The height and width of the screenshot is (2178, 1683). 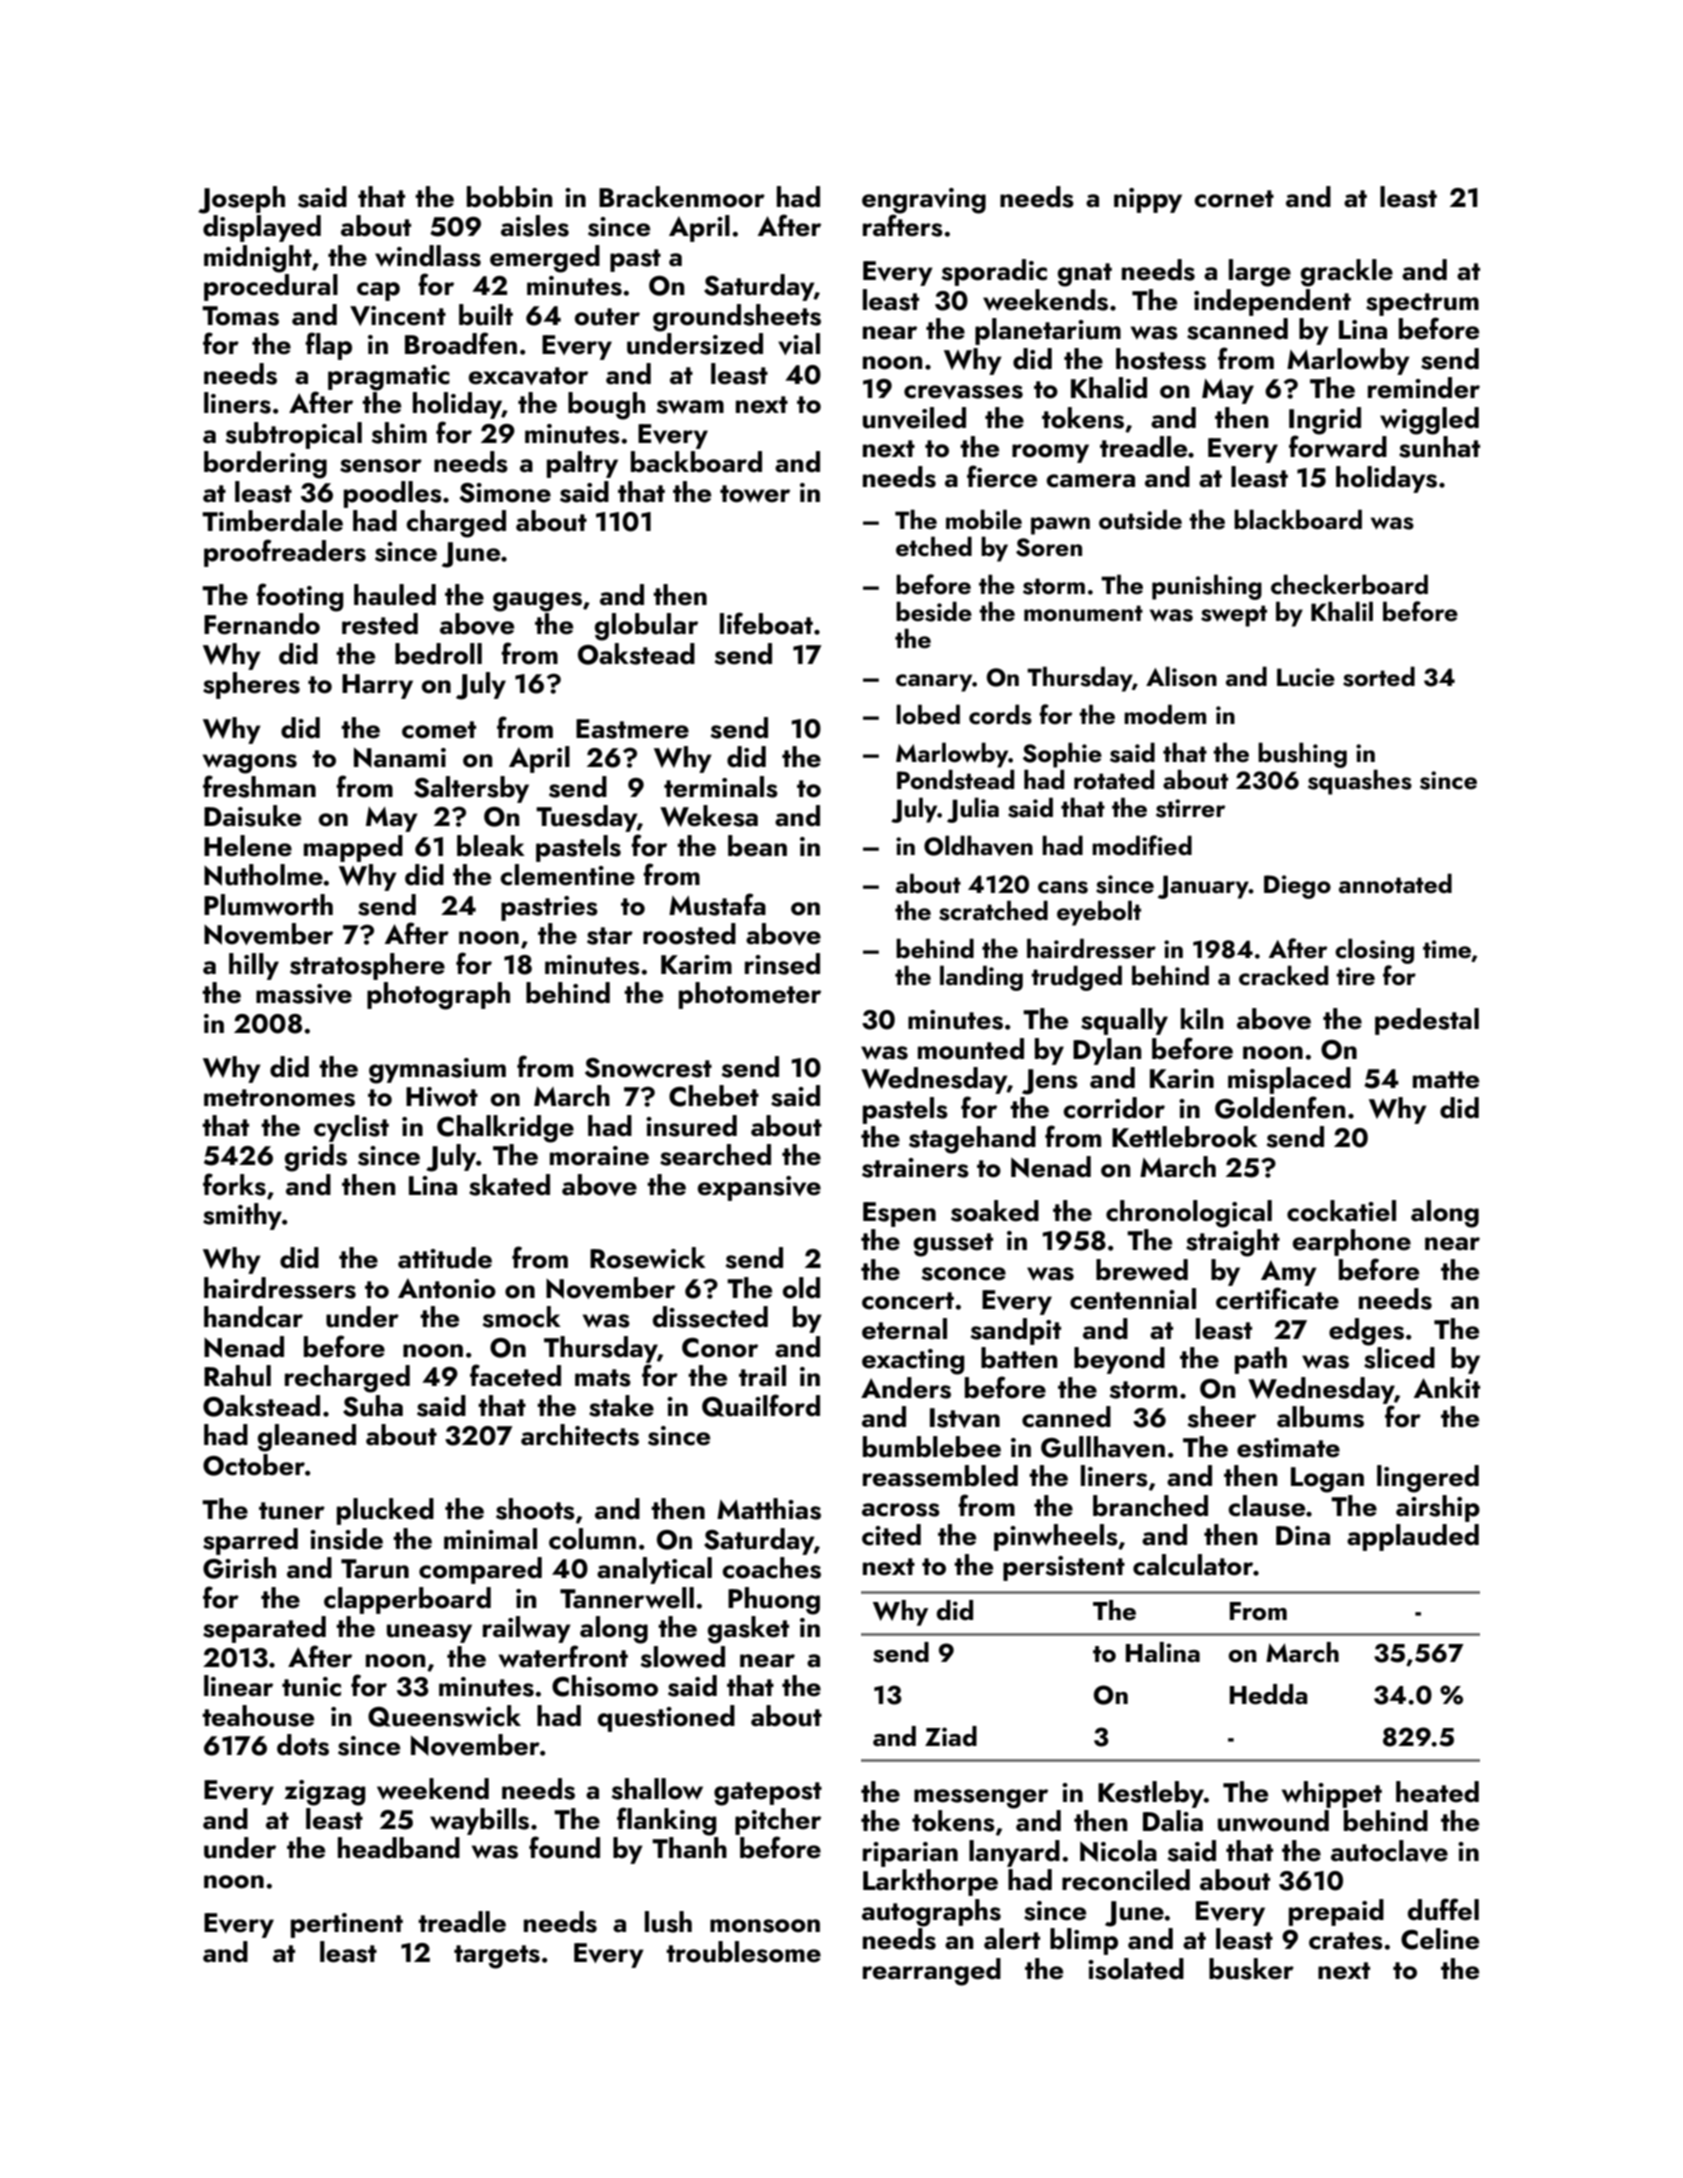 I want to click on engraving, so click(x=924, y=201).
